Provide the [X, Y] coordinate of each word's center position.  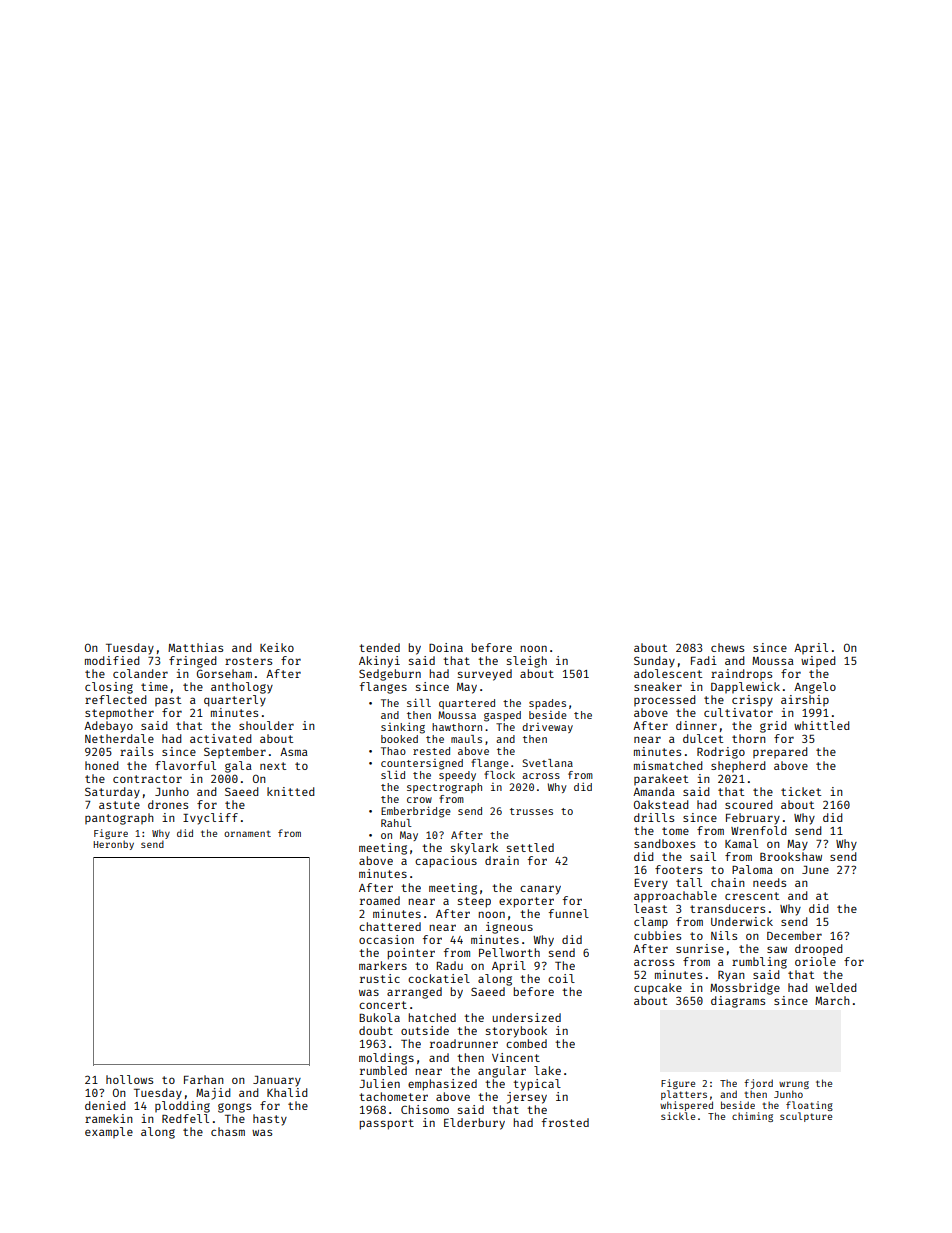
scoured [749, 804]
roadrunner [464, 1043]
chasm [228, 1131]
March [832, 1000]
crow [419, 800]
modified [112, 660]
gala [238, 767]
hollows [129, 1079]
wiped [818, 661]
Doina [446, 647]
